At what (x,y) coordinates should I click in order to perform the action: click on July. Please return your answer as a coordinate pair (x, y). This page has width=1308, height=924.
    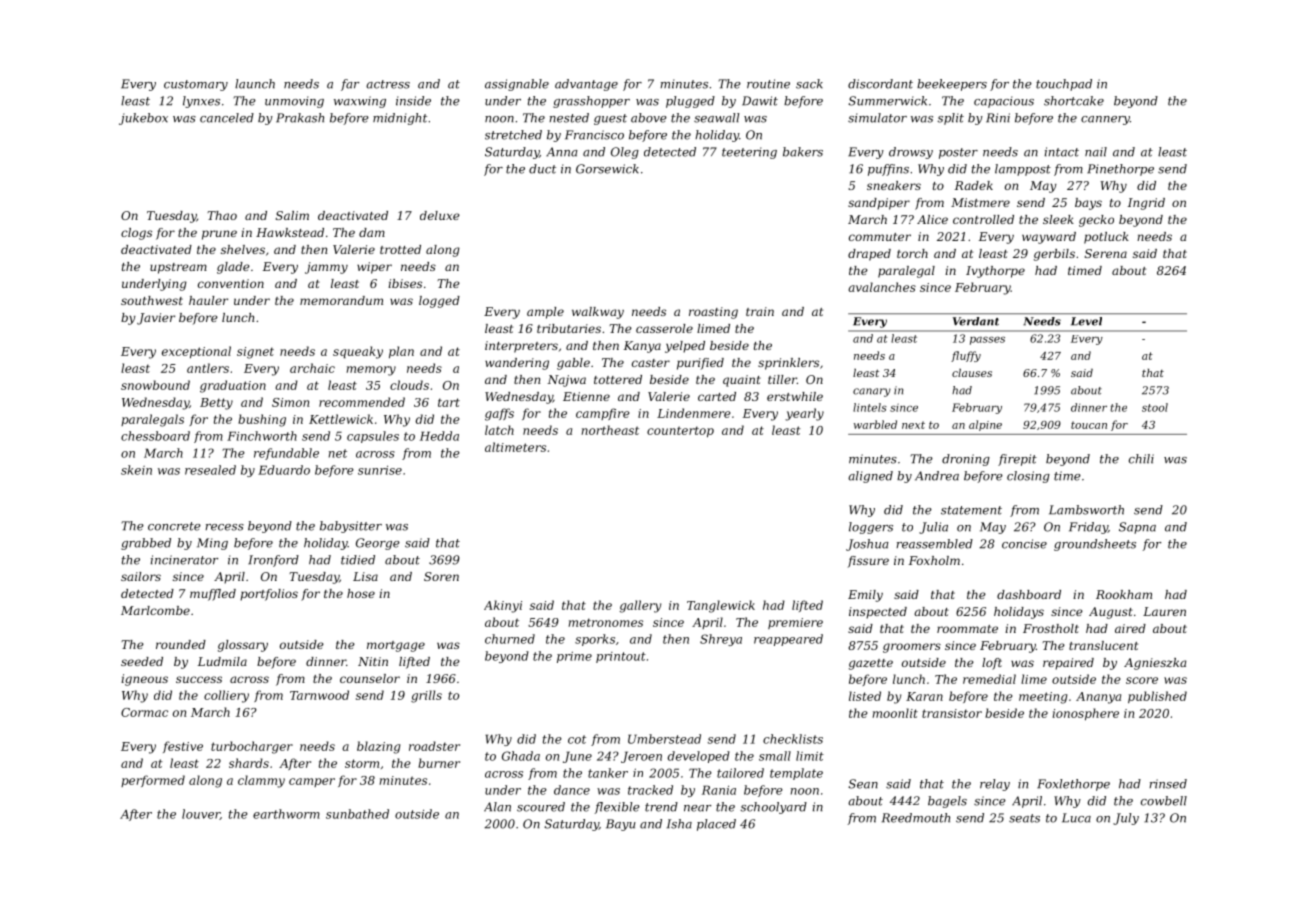
    Looking at the image, I should click on (1126, 819).
